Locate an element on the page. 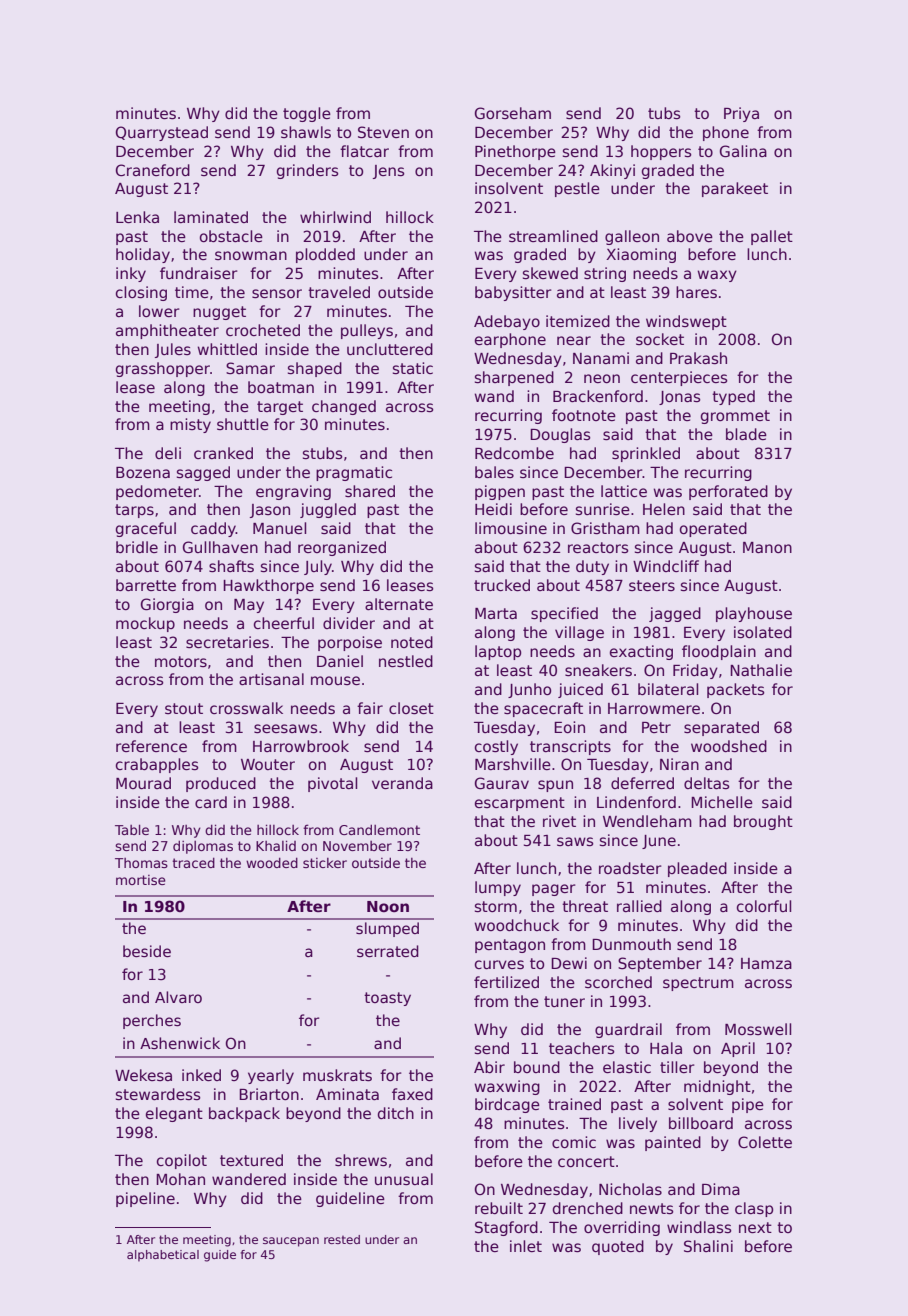 Image resolution: width=908 pixels, height=1316 pixels. April is located at coordinates (738, 1049).
